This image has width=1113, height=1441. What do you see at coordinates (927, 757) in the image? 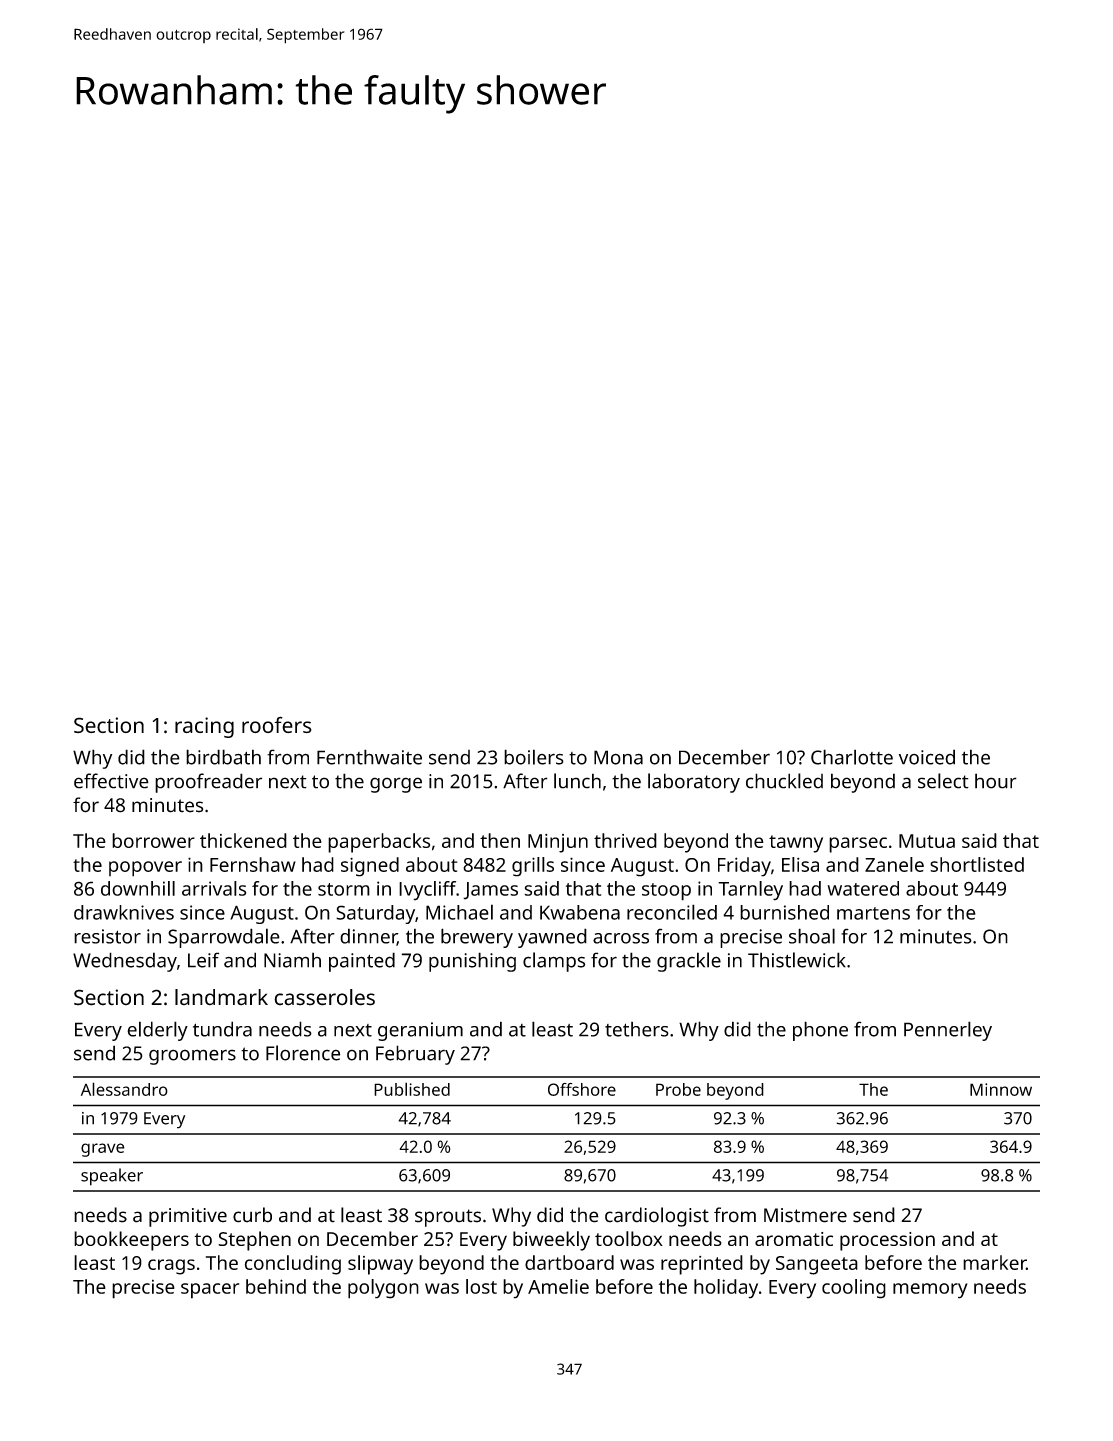
I see `voiced` at bounding box center [927, 757].
